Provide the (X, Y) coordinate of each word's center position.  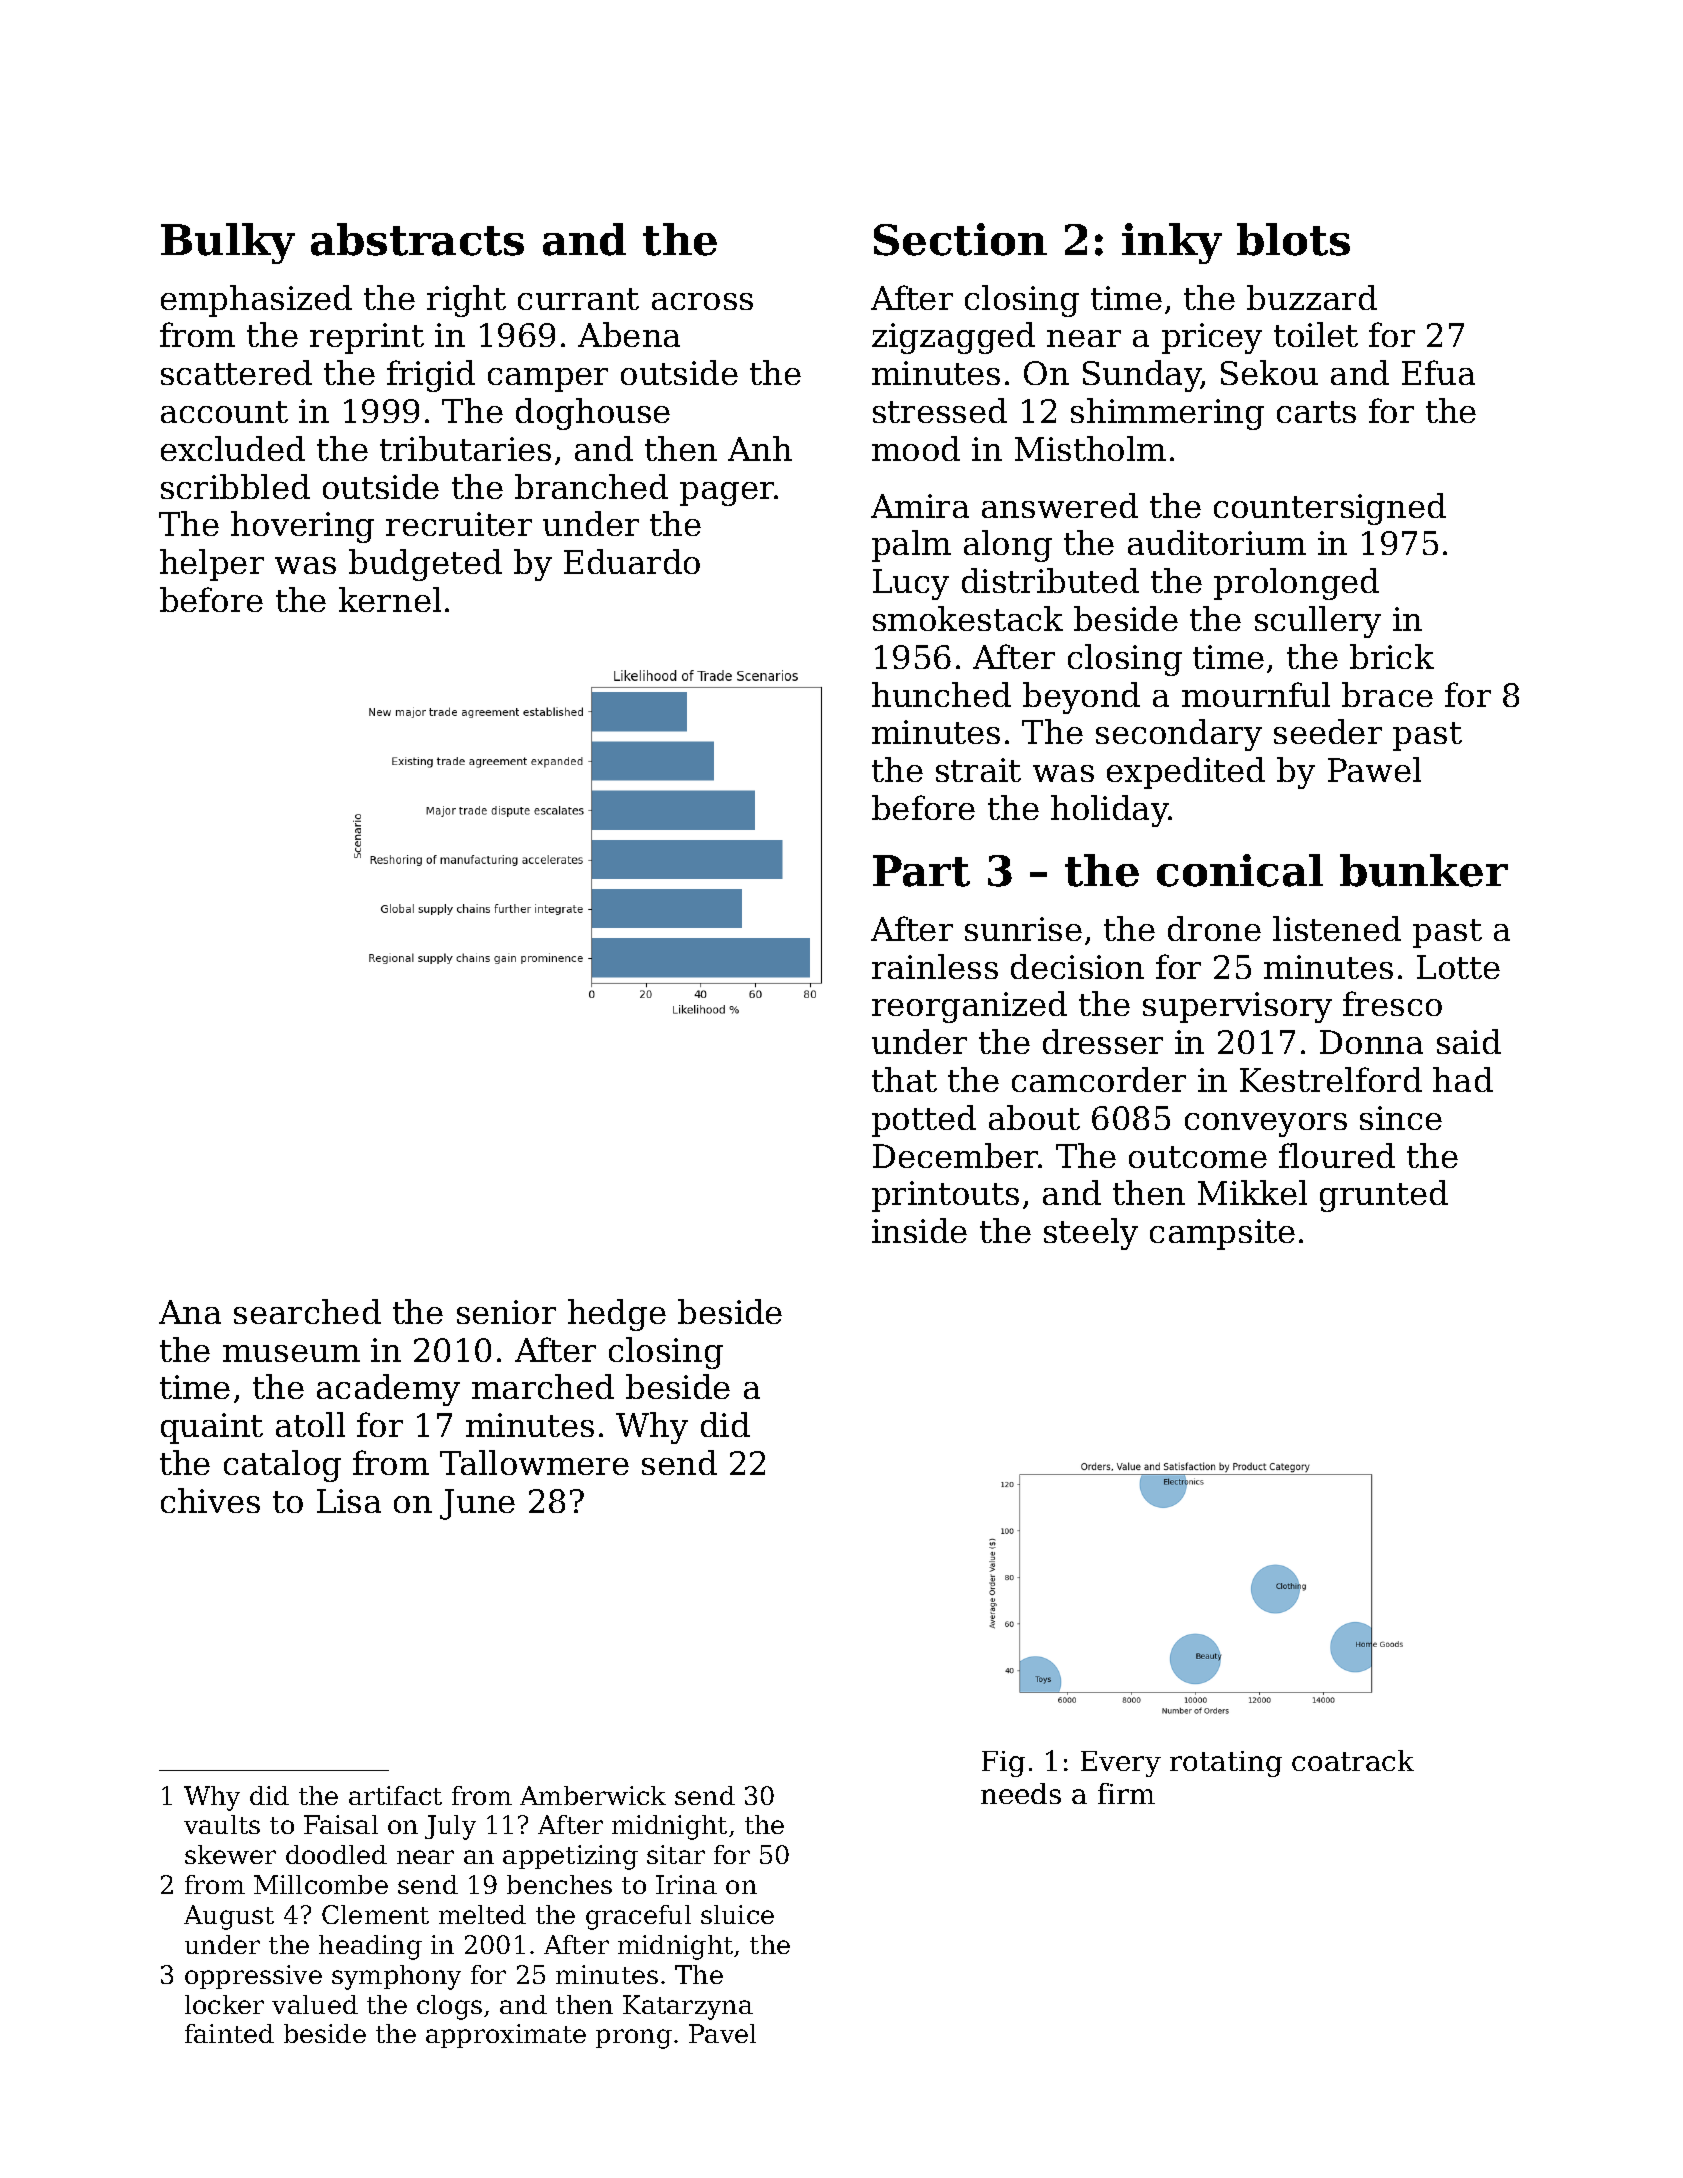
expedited (1186, 773)
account (224, 412)
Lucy (911, 584)
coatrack (1353, 1760)
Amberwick (593, 1795)
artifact (395, 1795)
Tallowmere (534, 1462)
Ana (190, 1312)
